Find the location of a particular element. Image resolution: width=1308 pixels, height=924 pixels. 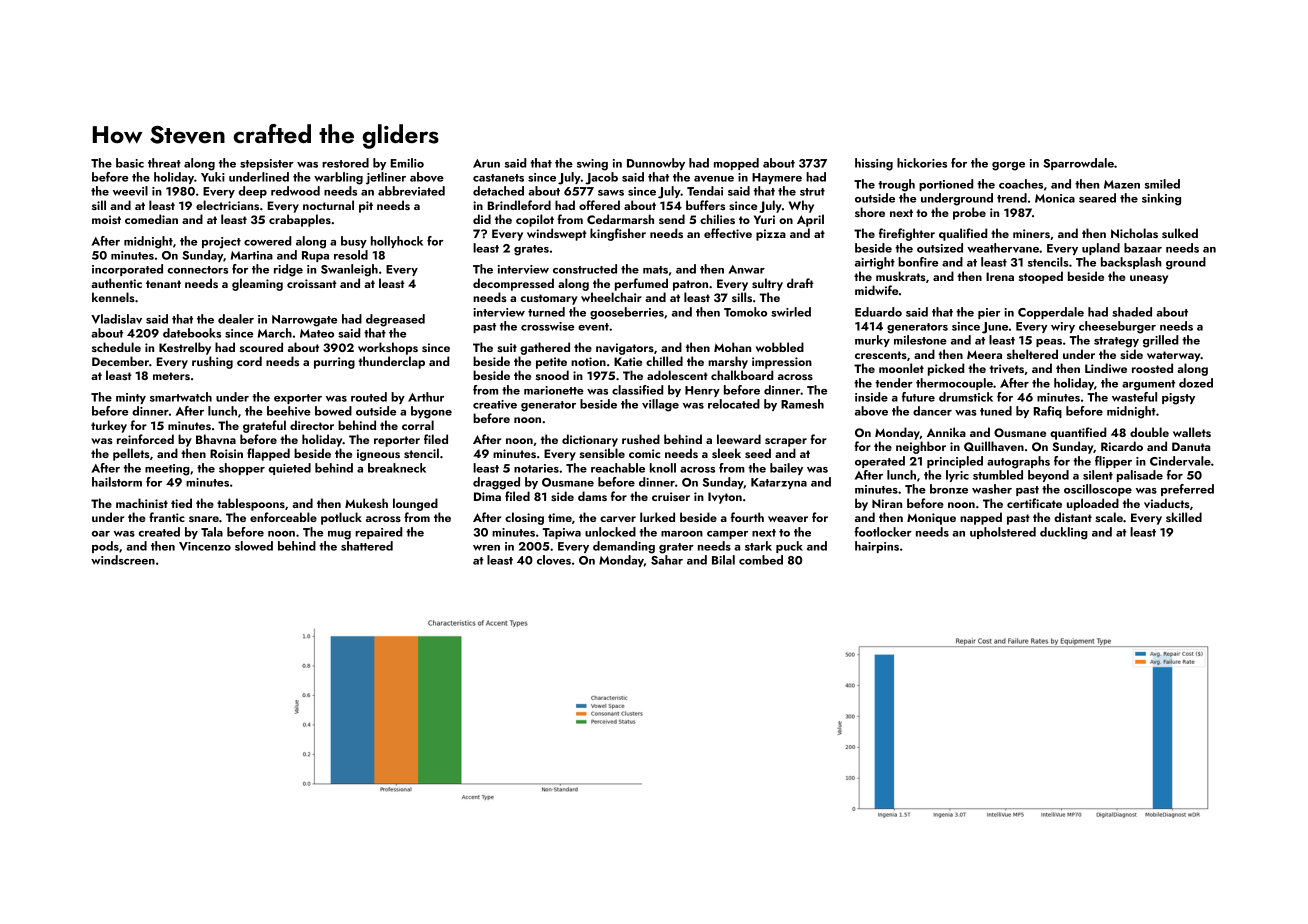

director is located at coordinates (312, 425).
